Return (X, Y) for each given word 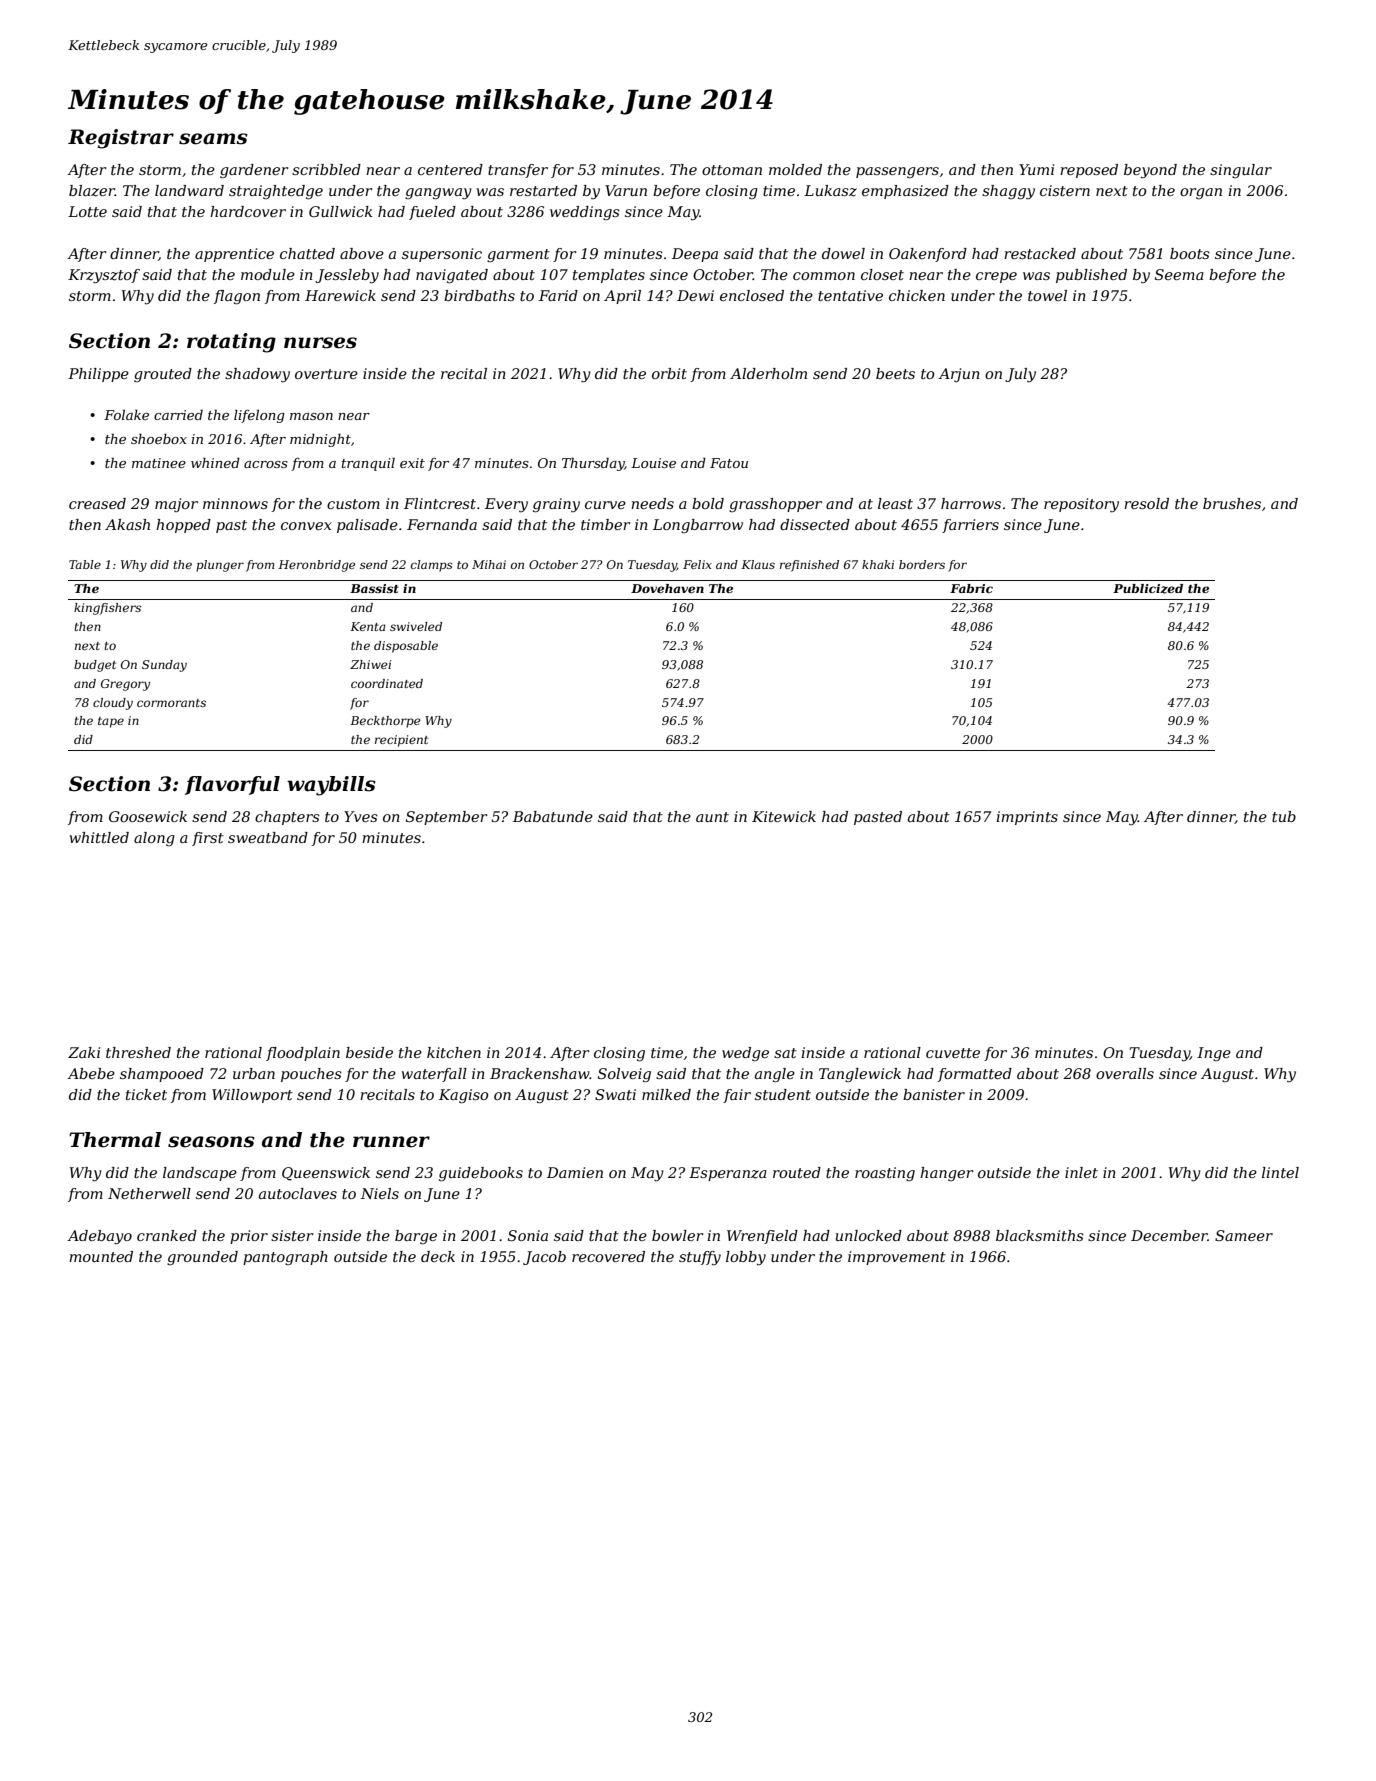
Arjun (959, 375)
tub (1284, 816)
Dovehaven (667, 588)
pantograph (285, 1258)
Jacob (544, 1258)
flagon (237, 297)
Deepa (695, 255)
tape (111, 722)
